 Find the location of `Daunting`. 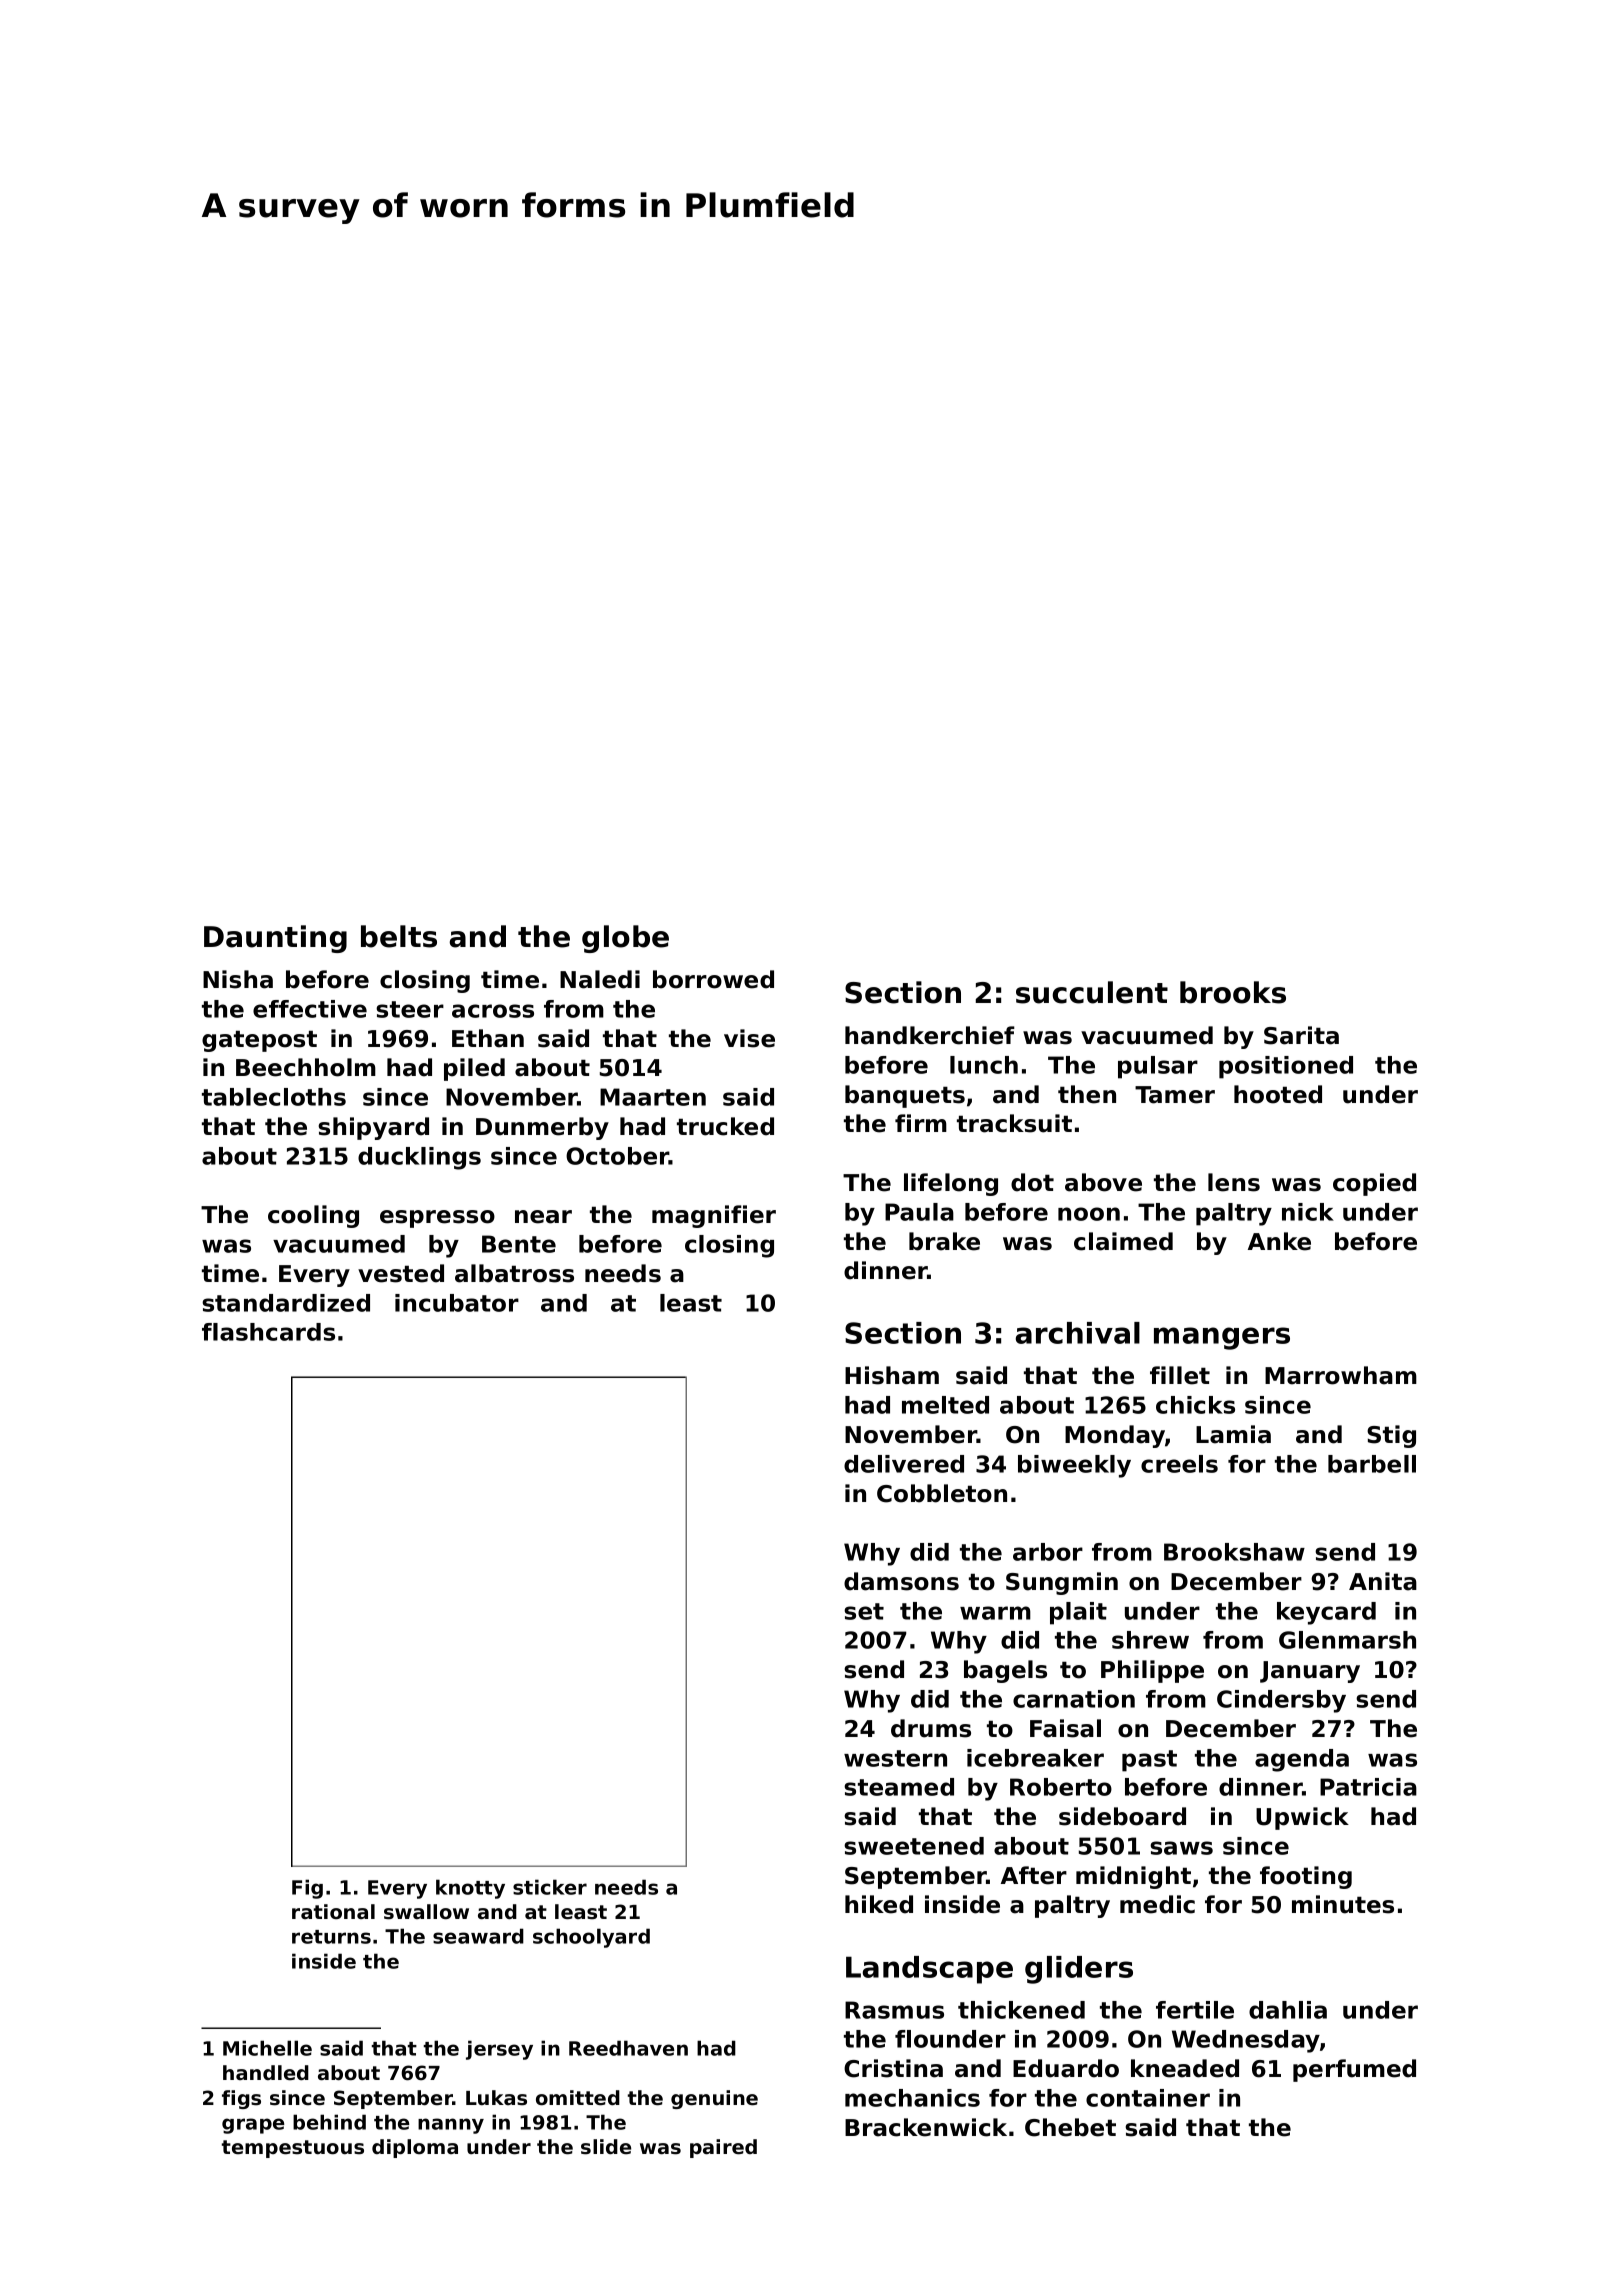

Daunting is located at coordinates (275, 939).
